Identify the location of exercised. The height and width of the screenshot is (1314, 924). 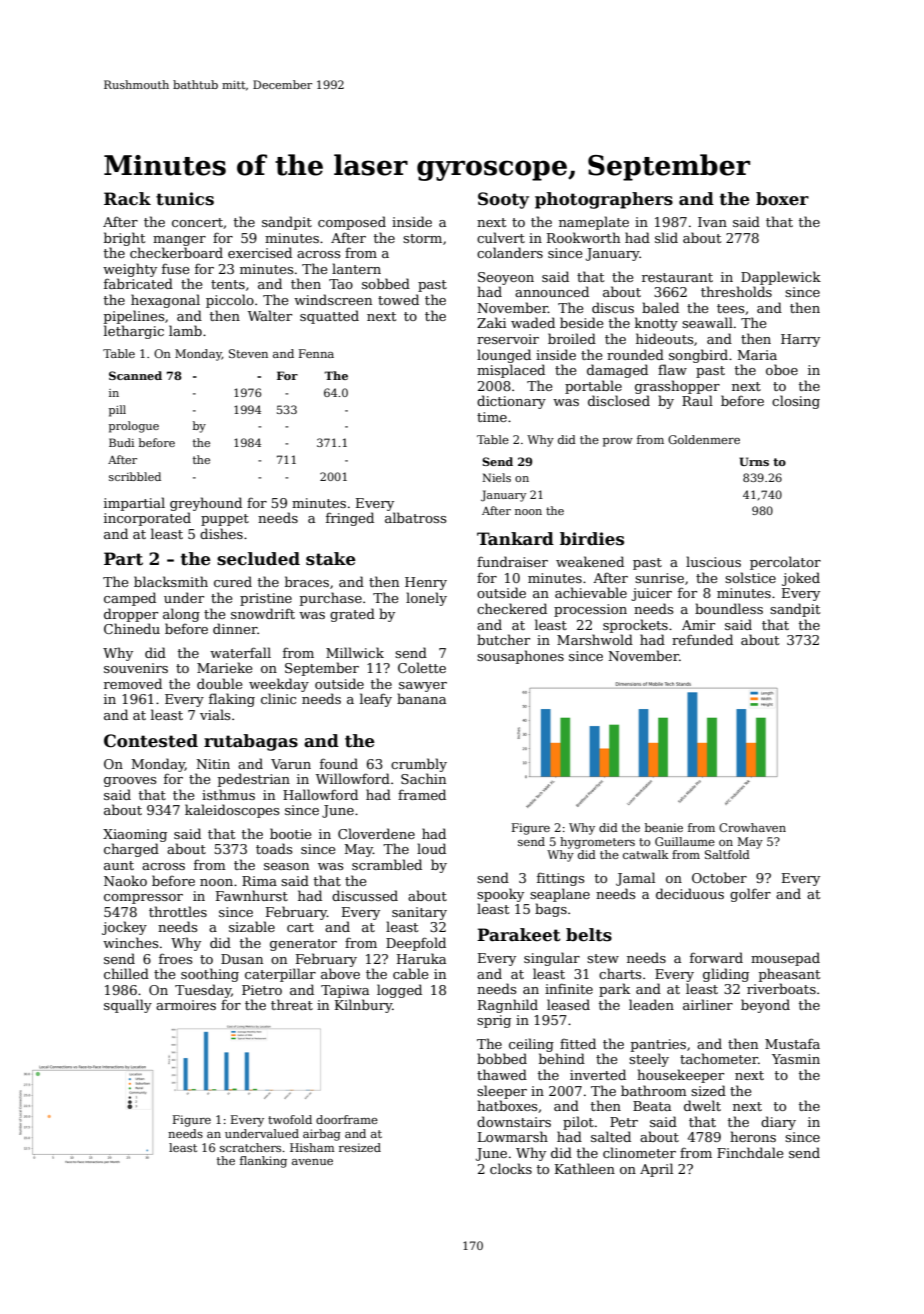
(260, 252).
